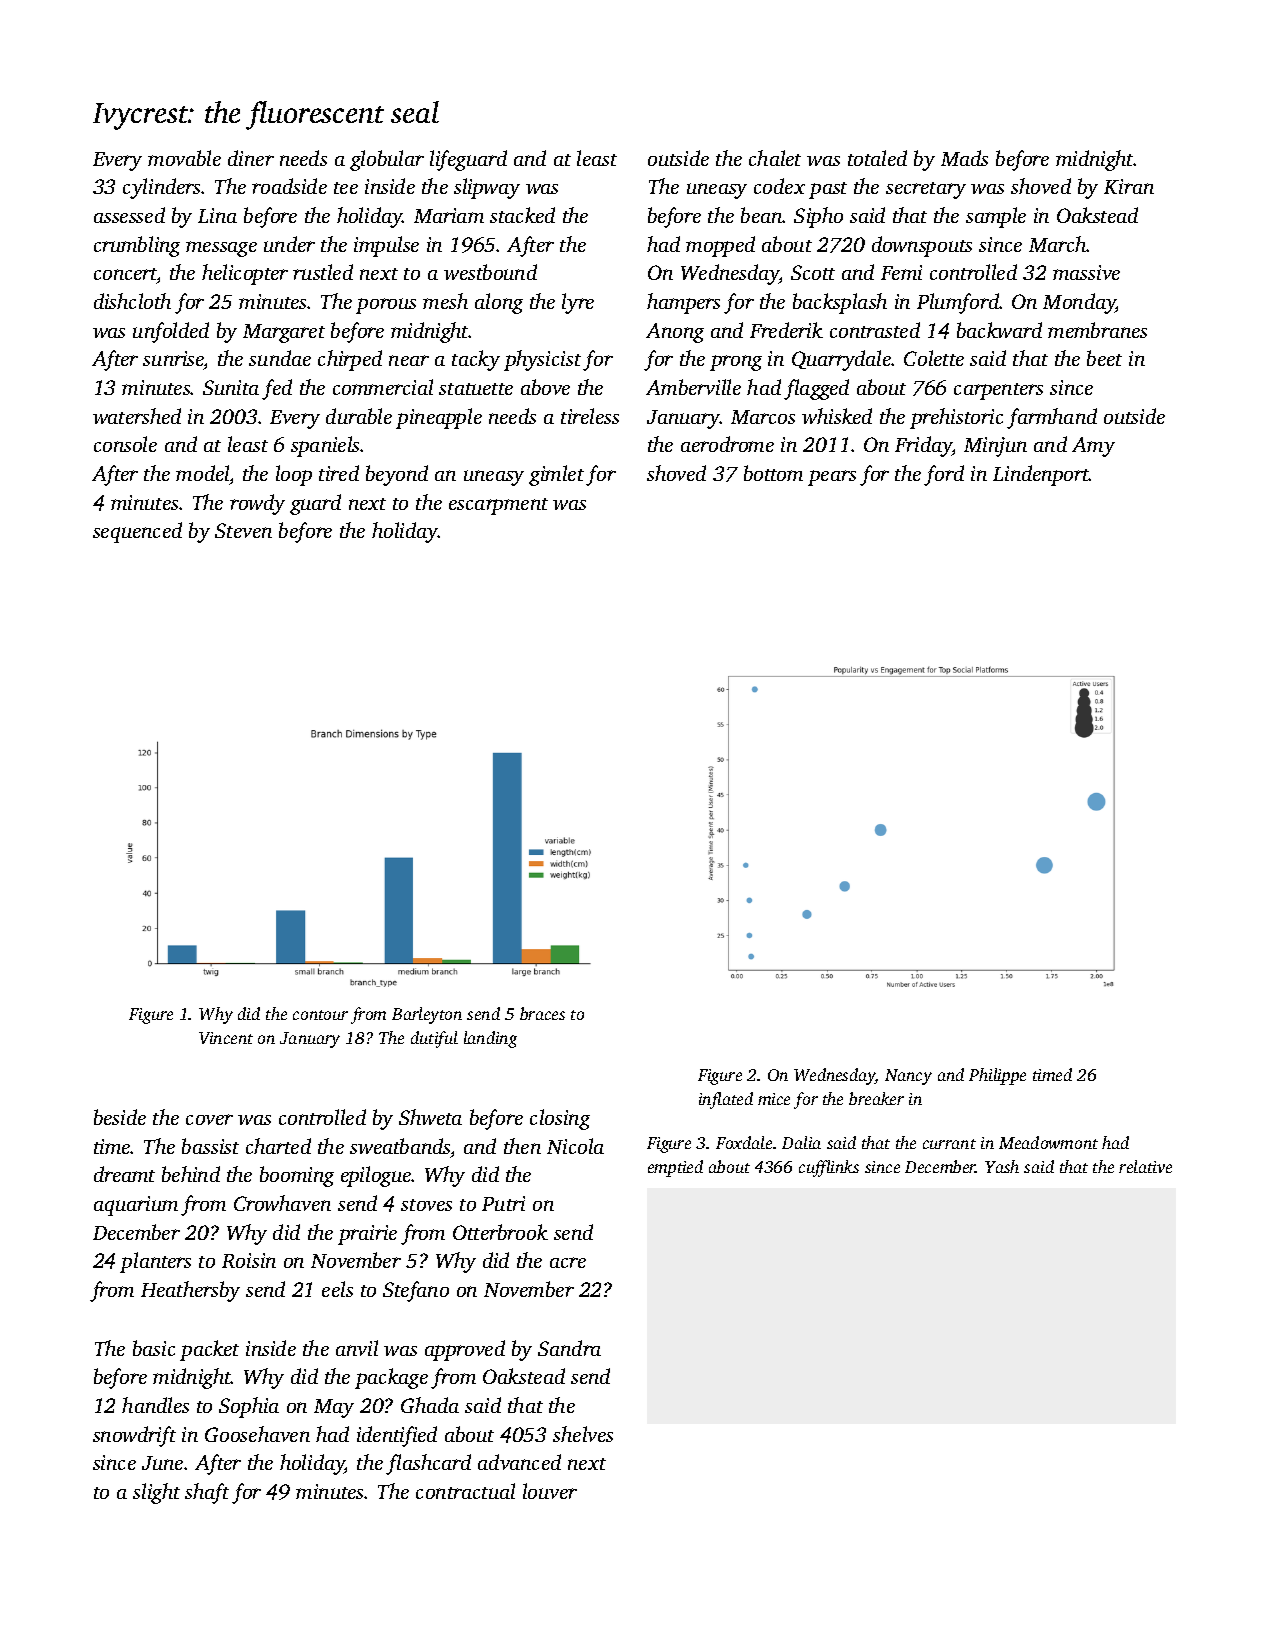  What do you see at coordinates (155, 1262) in the image?
I see `planters` at bounding box center [155, 1262].
